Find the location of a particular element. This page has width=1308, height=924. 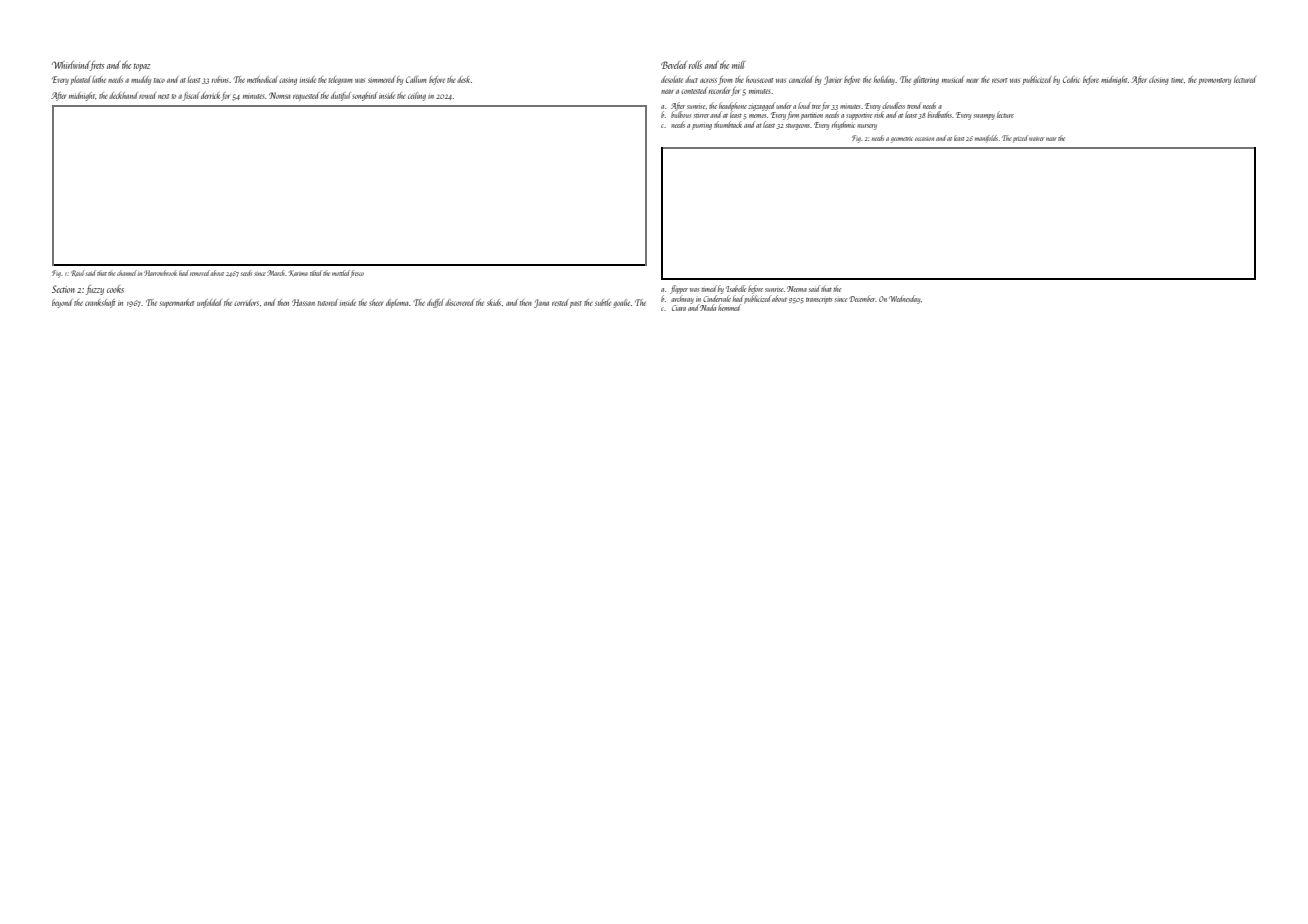

manifolds is located at coordinates (986, 139).
